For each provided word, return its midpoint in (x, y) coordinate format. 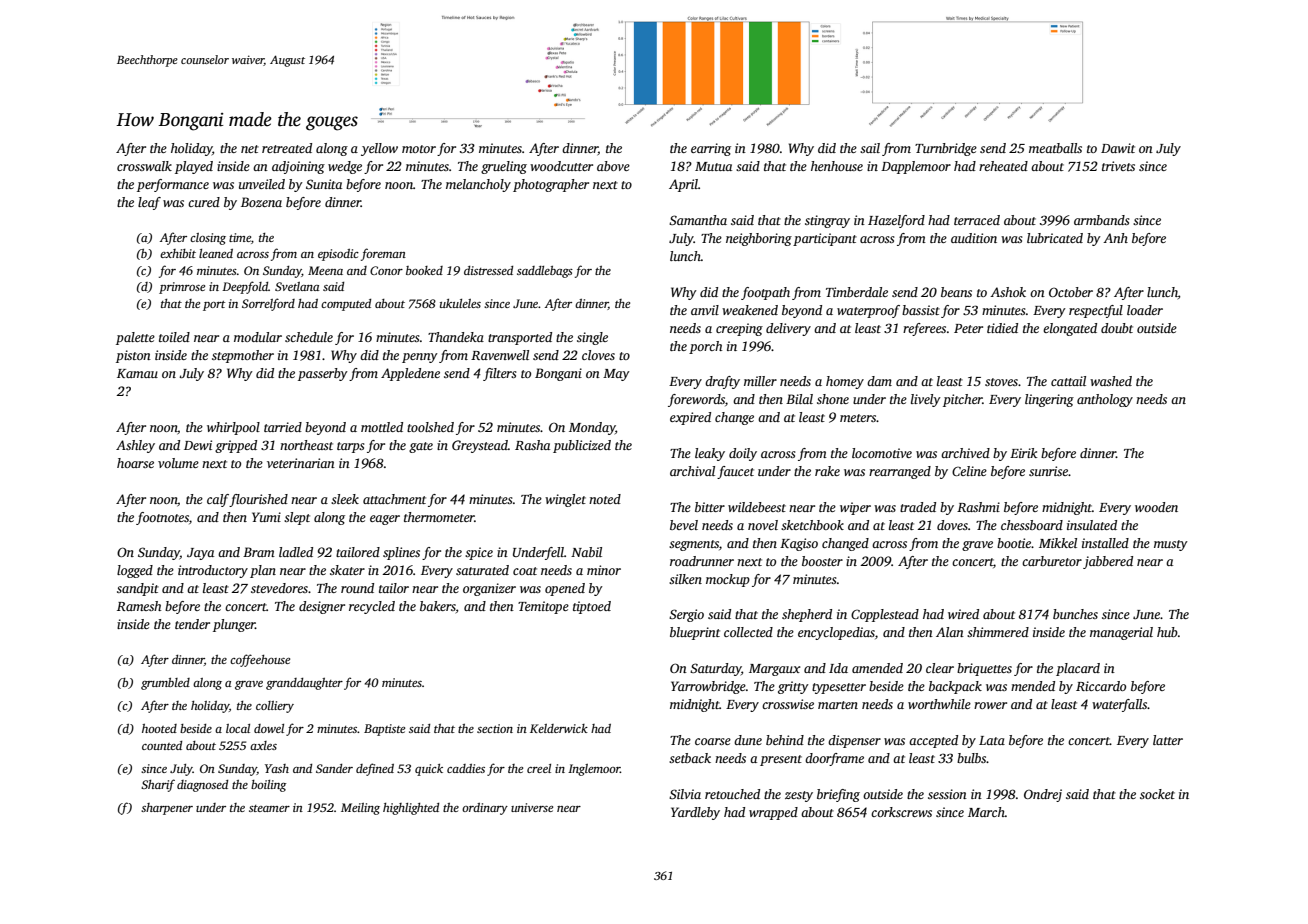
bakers (438, 606)
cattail (1068, 381)
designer (322, 607)
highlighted (411, 809)
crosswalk (144, 166)
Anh (1115, 238)
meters (858, 418)
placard (1078, 669)
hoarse (135, 463)
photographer (551, 185)
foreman (383, 254)
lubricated (1055, 238)
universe (532, 807)
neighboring (759, 239)
